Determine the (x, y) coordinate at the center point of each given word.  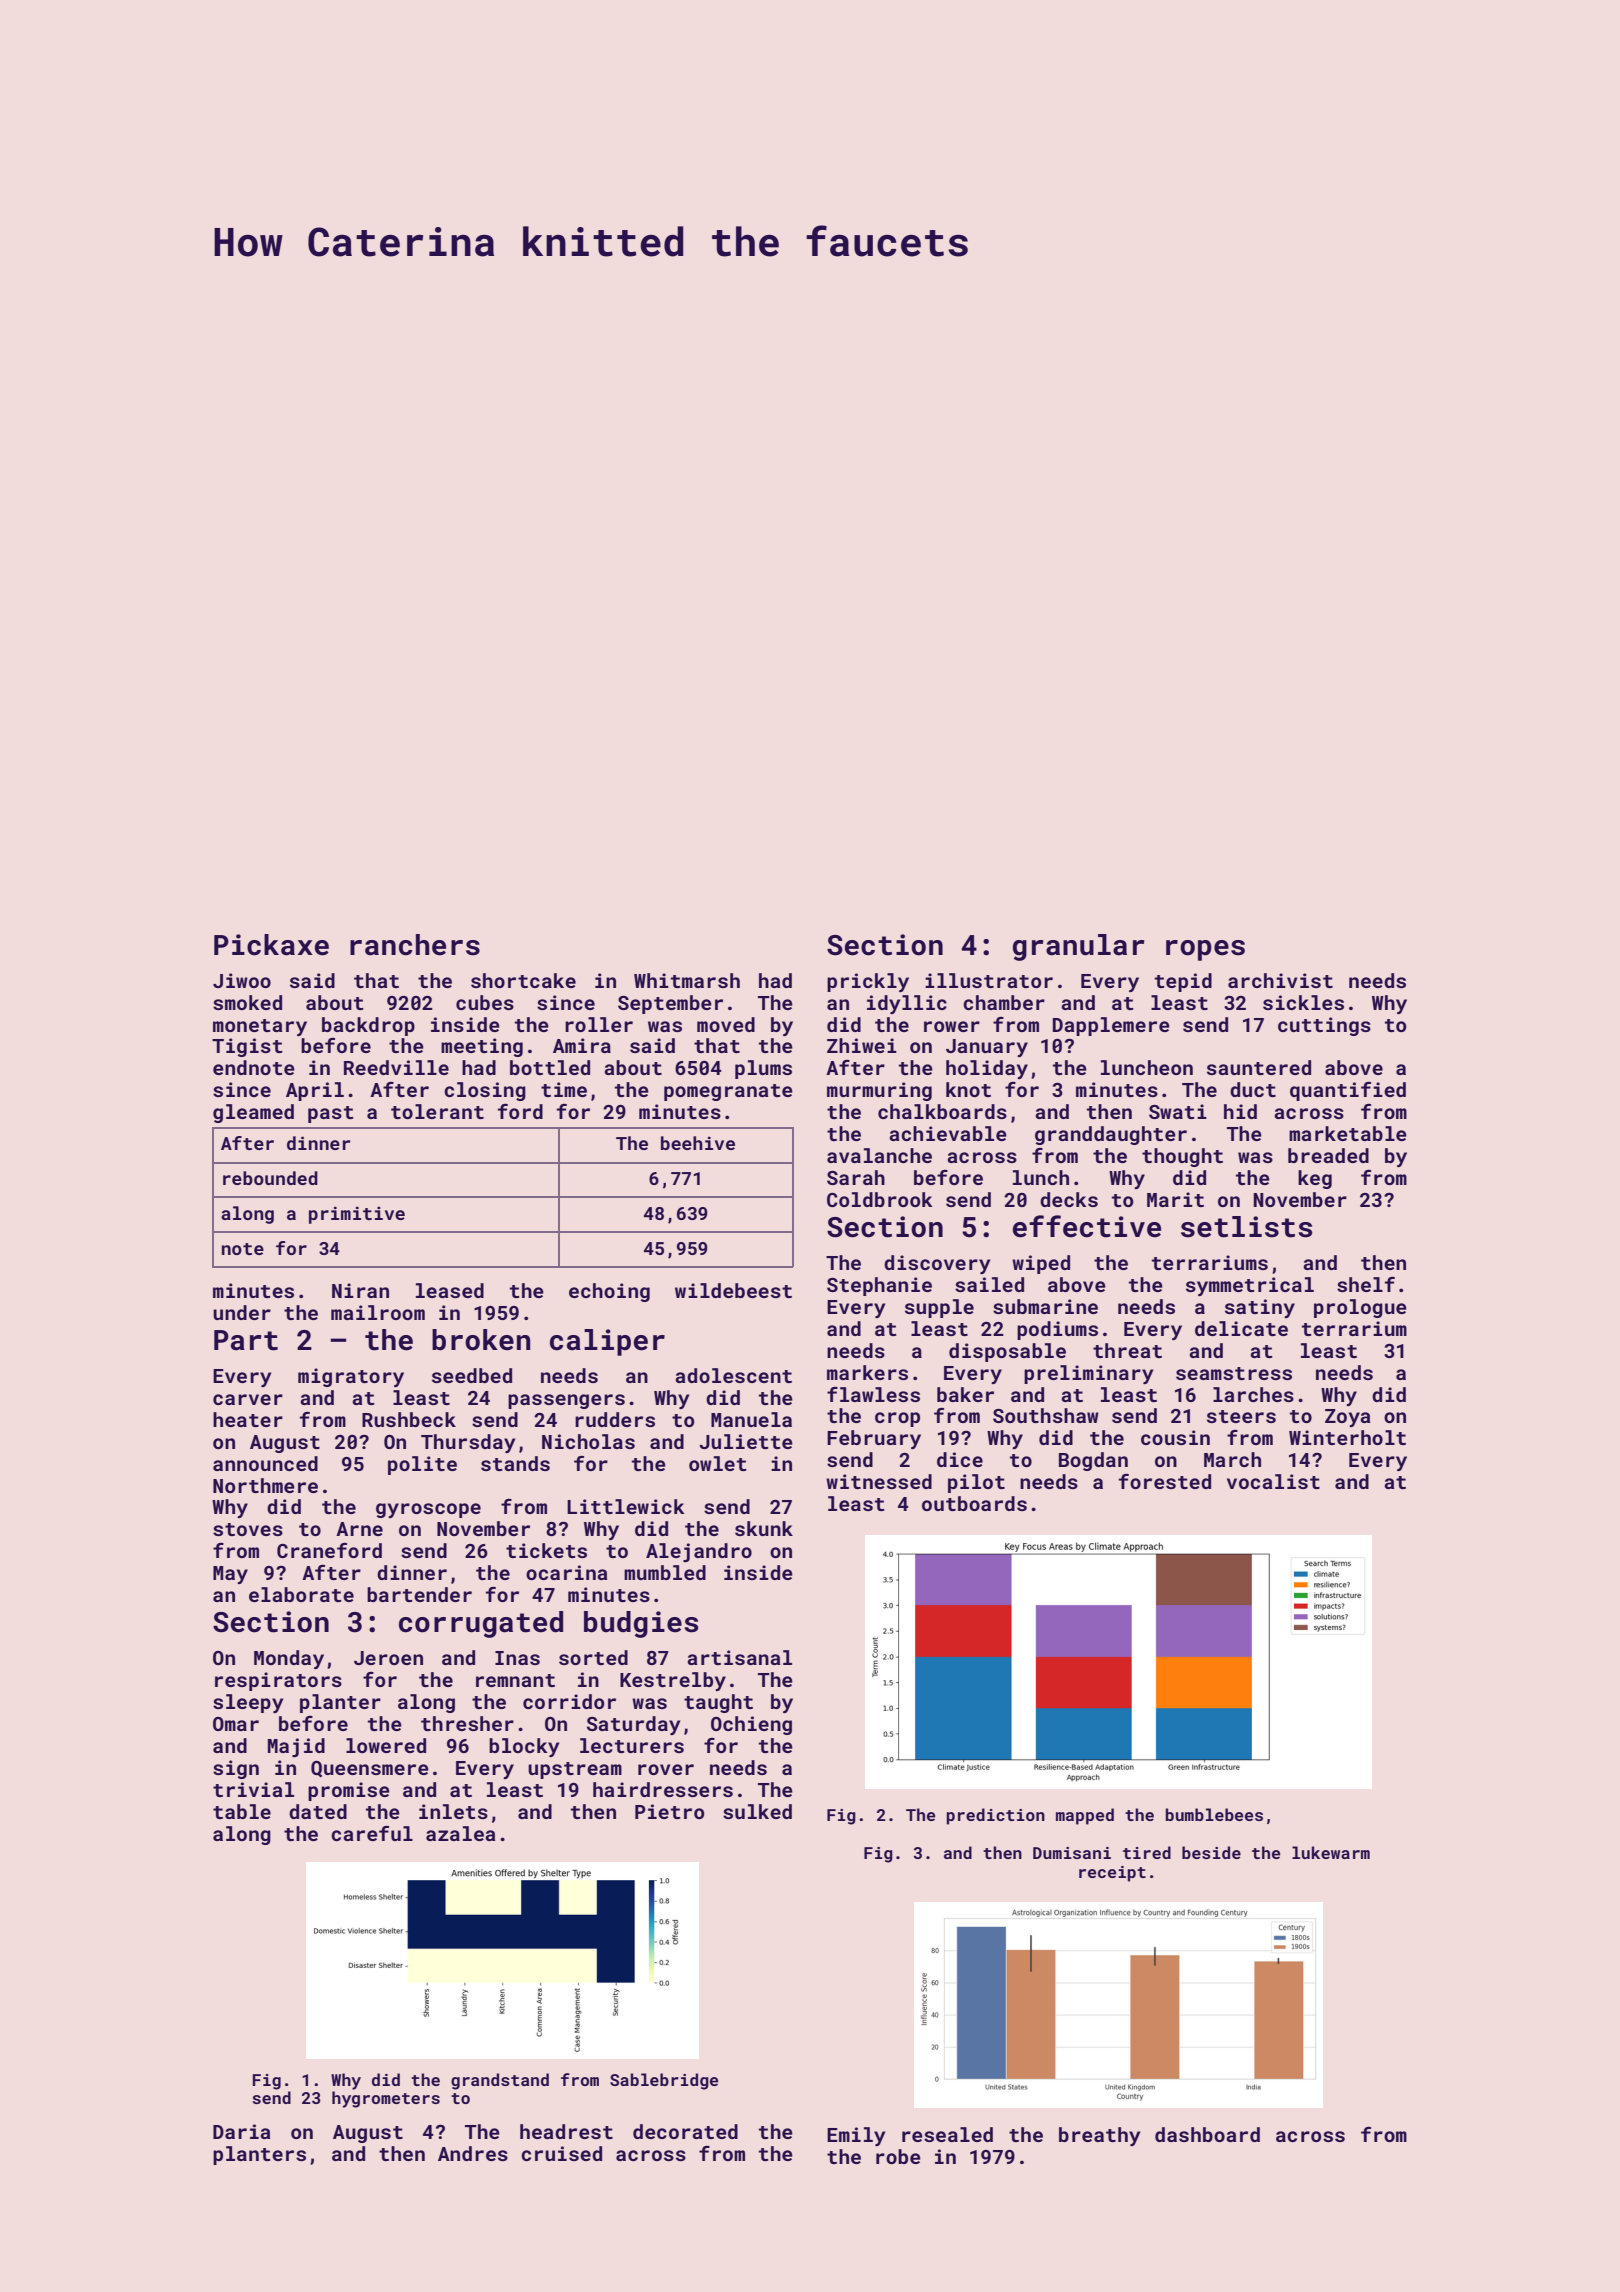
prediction (995, 1816)
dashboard (1207, 2134)
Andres (473, 2153)
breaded (1328, 1155)
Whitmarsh (687, 980)
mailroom (378, 1312)
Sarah (856, 1177)
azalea (460, 1833)
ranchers (415, 945)
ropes (1205, 950)
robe (898, 2156)
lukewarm (1331, 1852)
